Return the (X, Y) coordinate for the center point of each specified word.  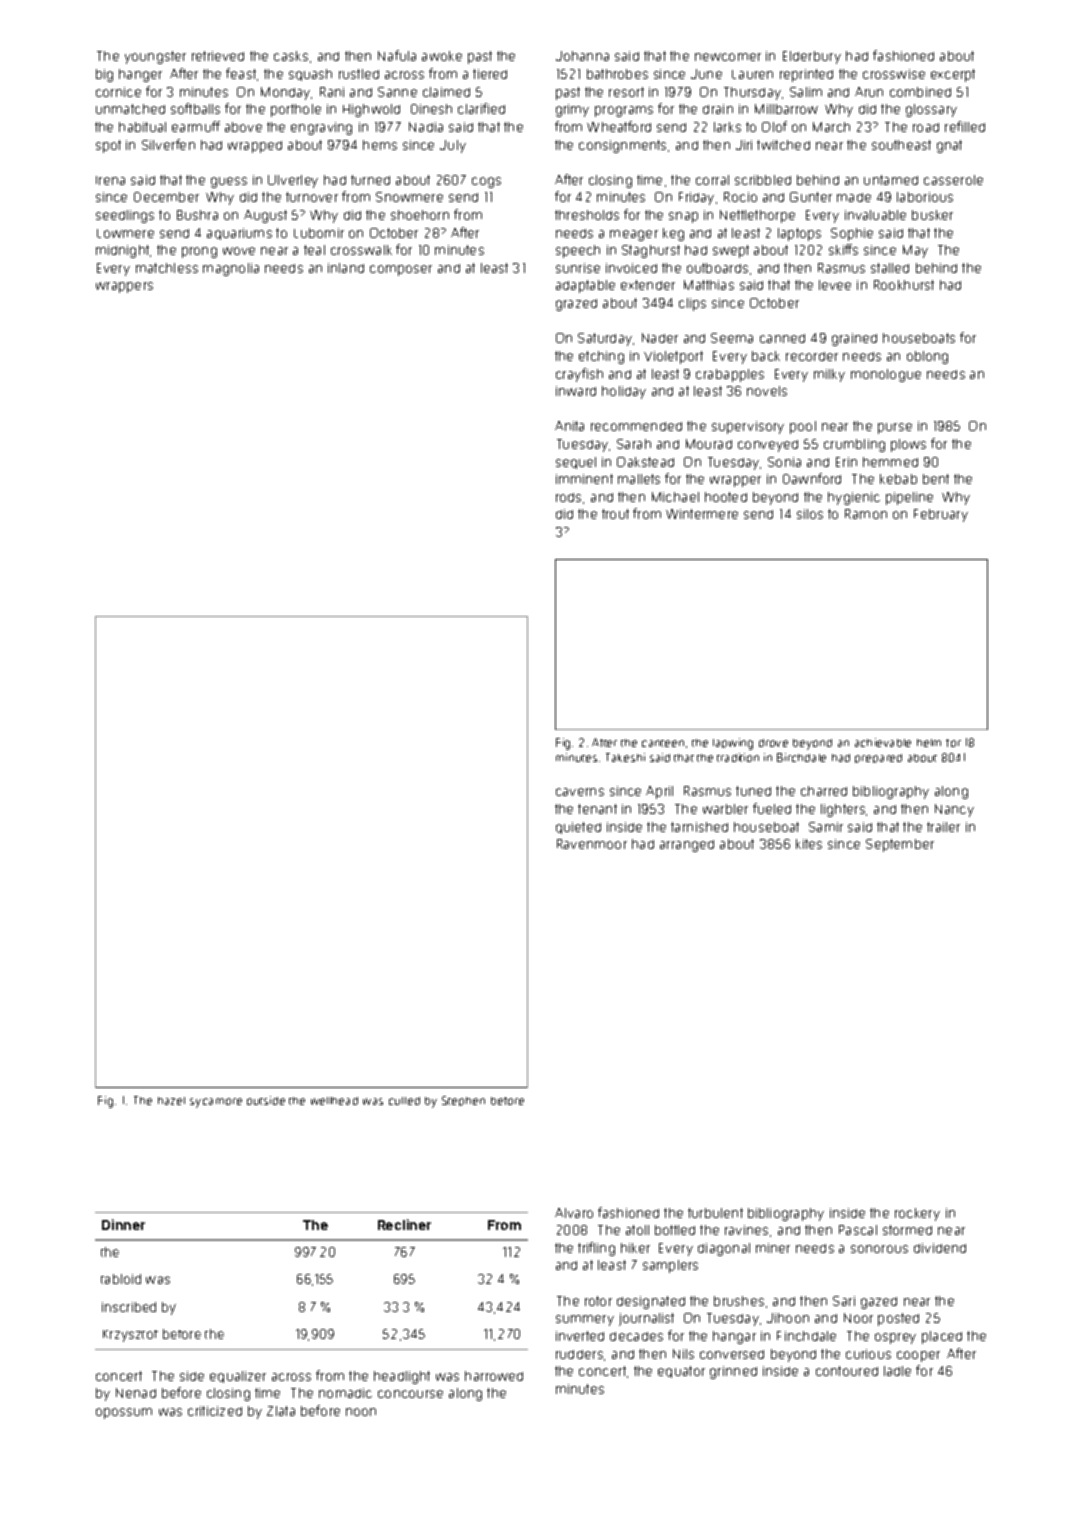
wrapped (255, 147)
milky (829, 375)
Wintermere (702, 514)
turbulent (715, 1213)
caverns (580, 792)
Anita (569, 426)
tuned (753, 791)
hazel (171, 1101)
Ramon (866, 514)
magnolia (231, 269)
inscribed (129, 1307)
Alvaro (574, 1213)
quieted (578, 828)
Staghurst (651, 251)
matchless (167, 268)
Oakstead (645, 462)
